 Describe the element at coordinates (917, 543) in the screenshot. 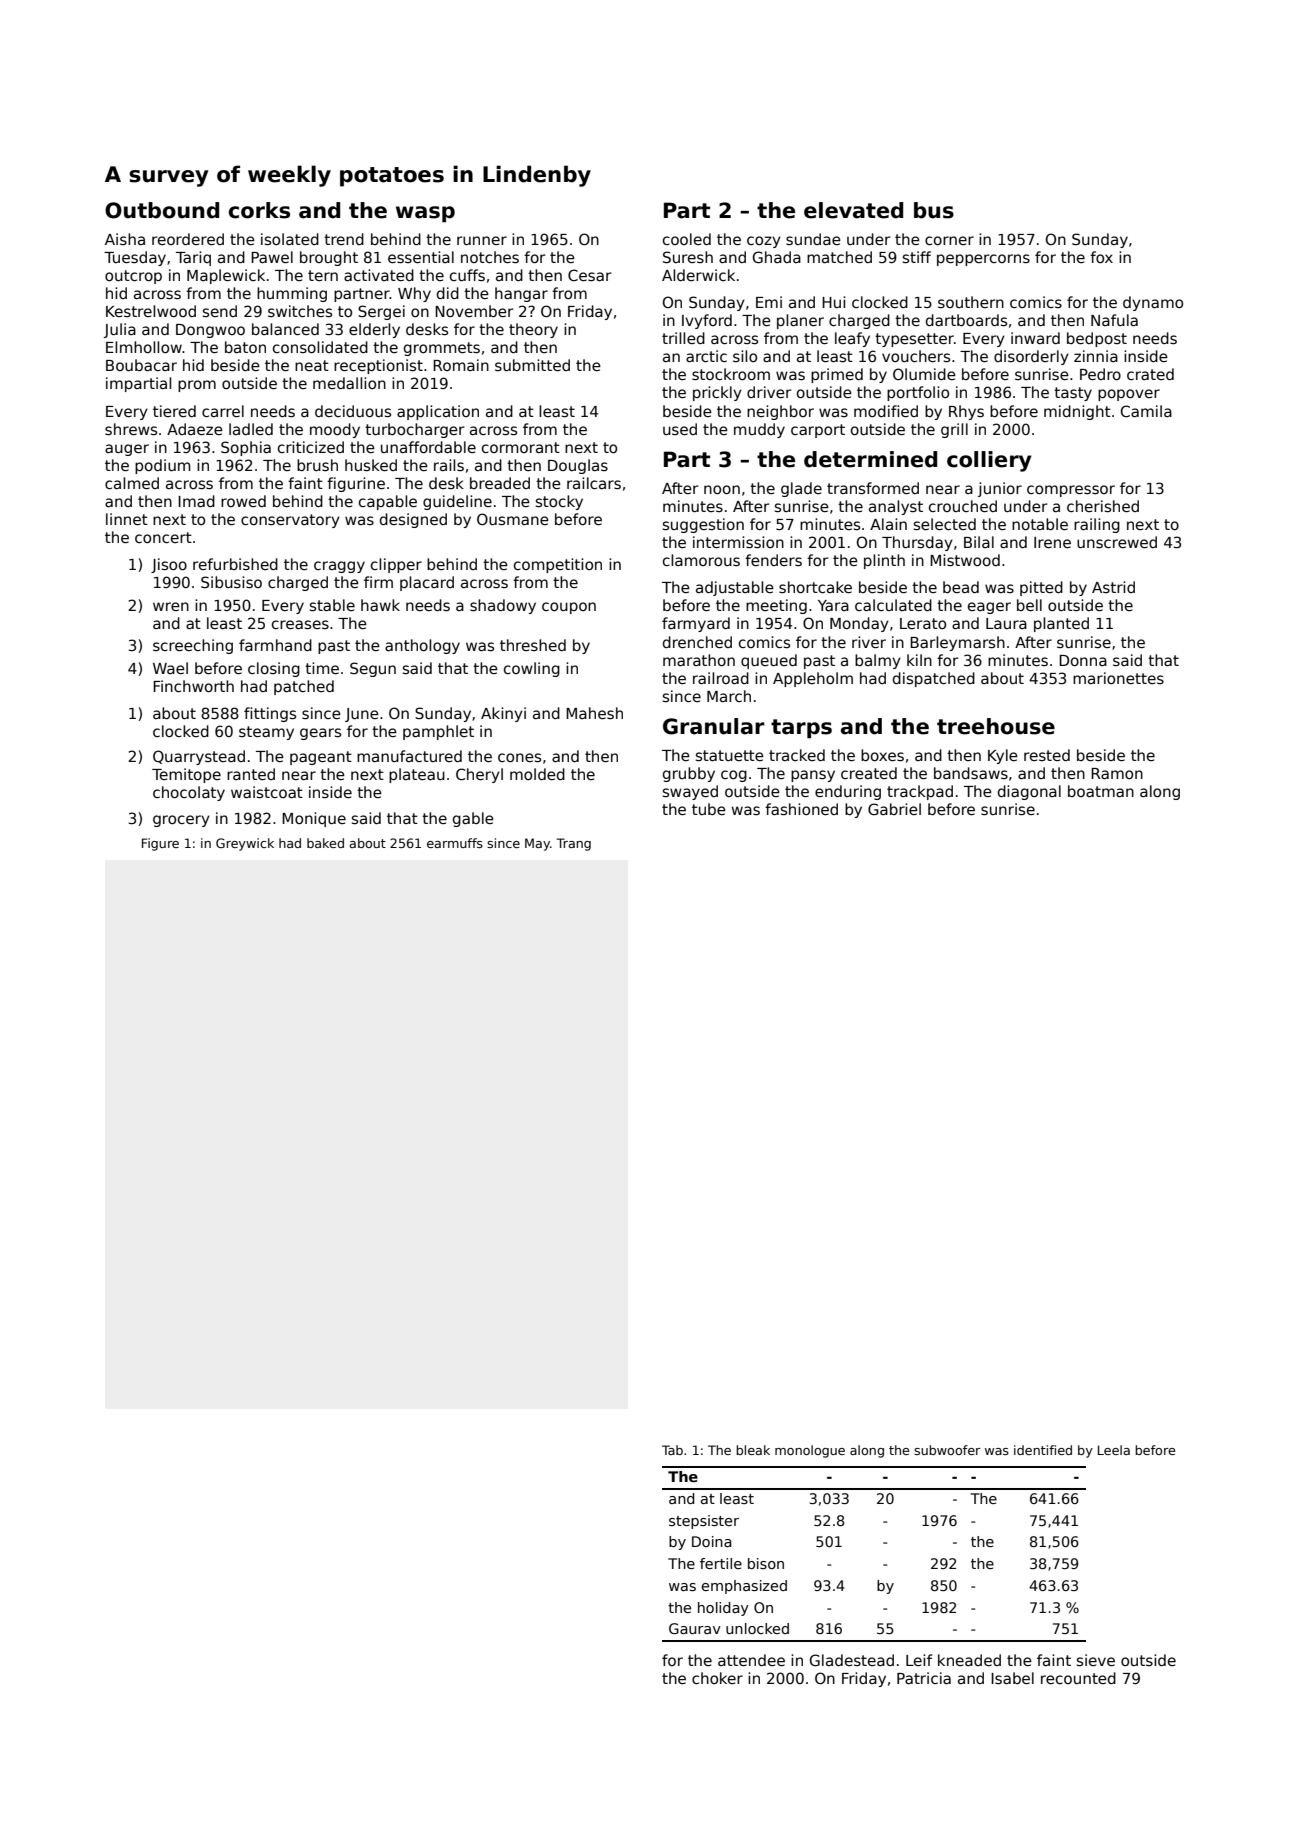

I see `Thursday` at that location.
